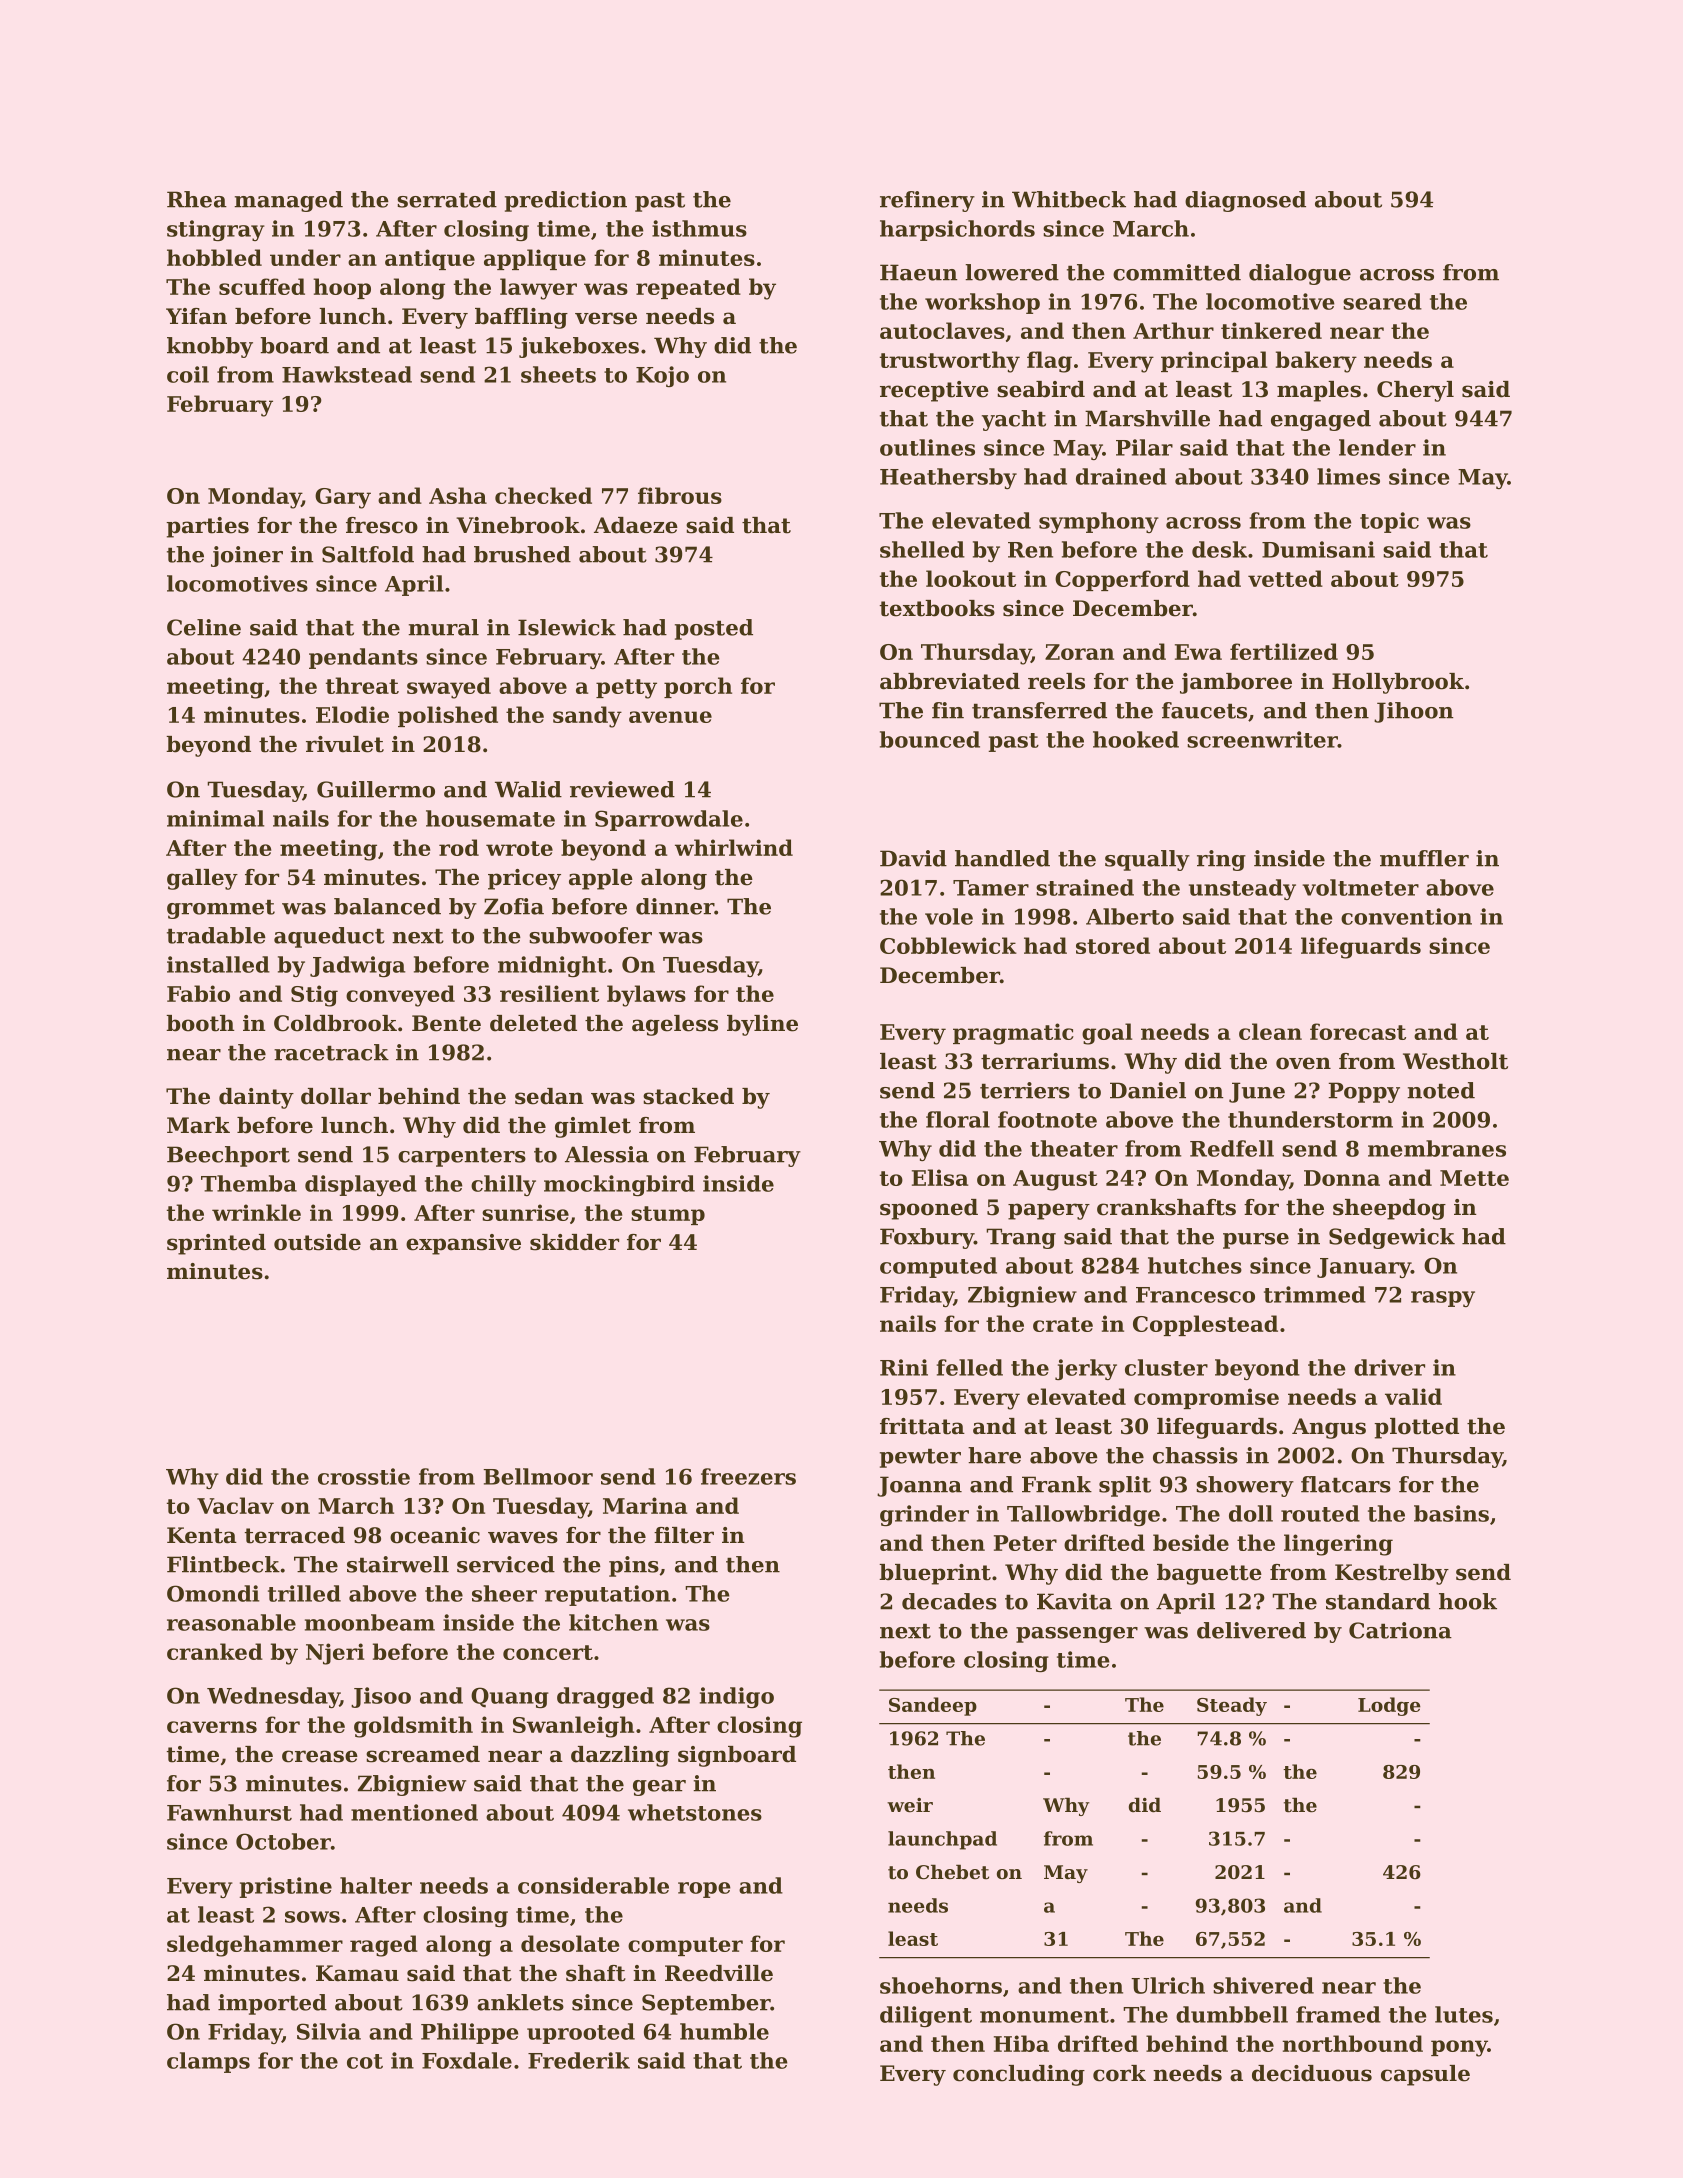 The height and width of the document is (2178, 1683). I want to click on Lodge, so click(1389, 1706).
